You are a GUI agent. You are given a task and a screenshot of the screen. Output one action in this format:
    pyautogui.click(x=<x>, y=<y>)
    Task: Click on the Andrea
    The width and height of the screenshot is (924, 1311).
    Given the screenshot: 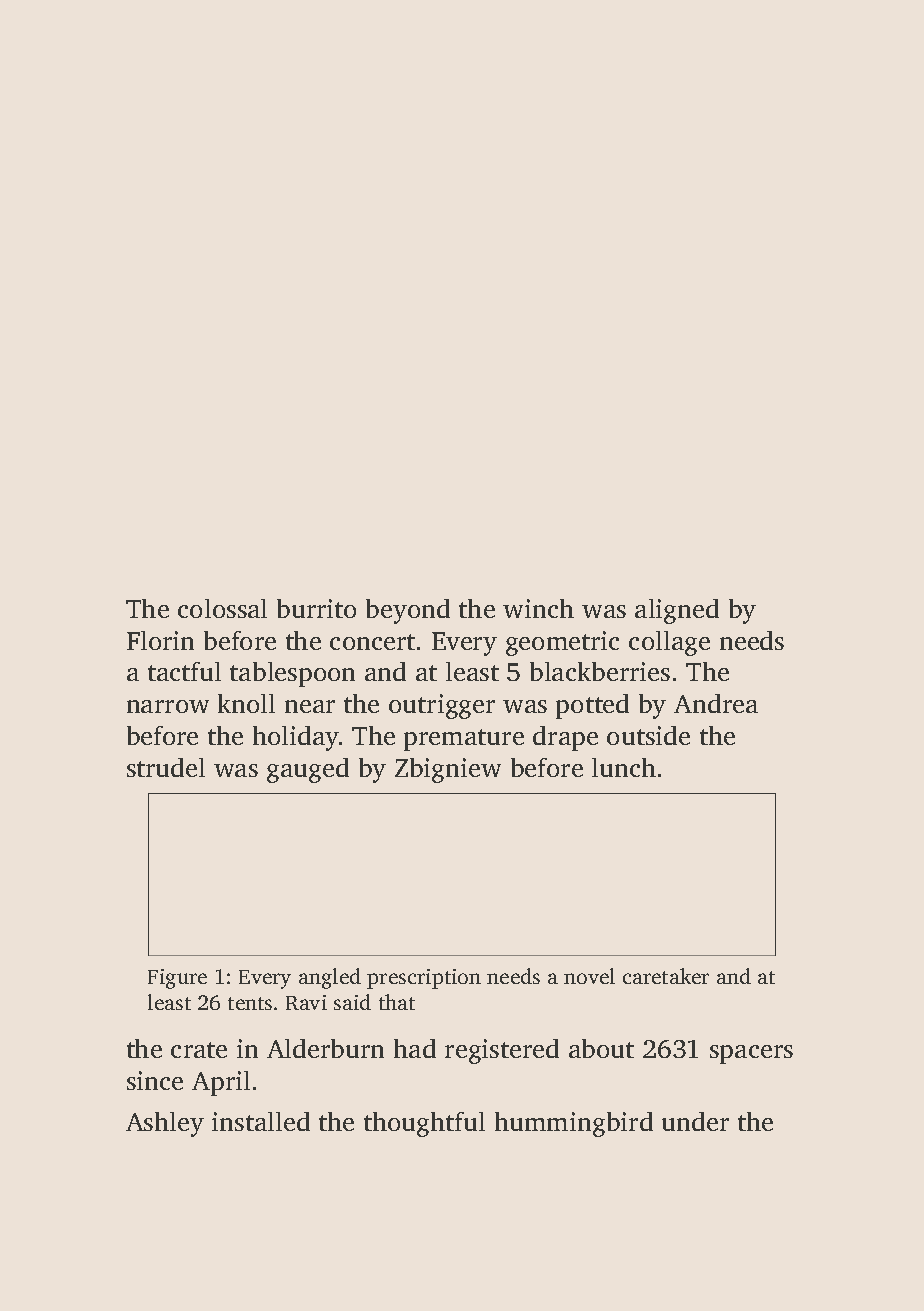 What is the action you would take?
    pyautogui.click(x=716, y=703)
